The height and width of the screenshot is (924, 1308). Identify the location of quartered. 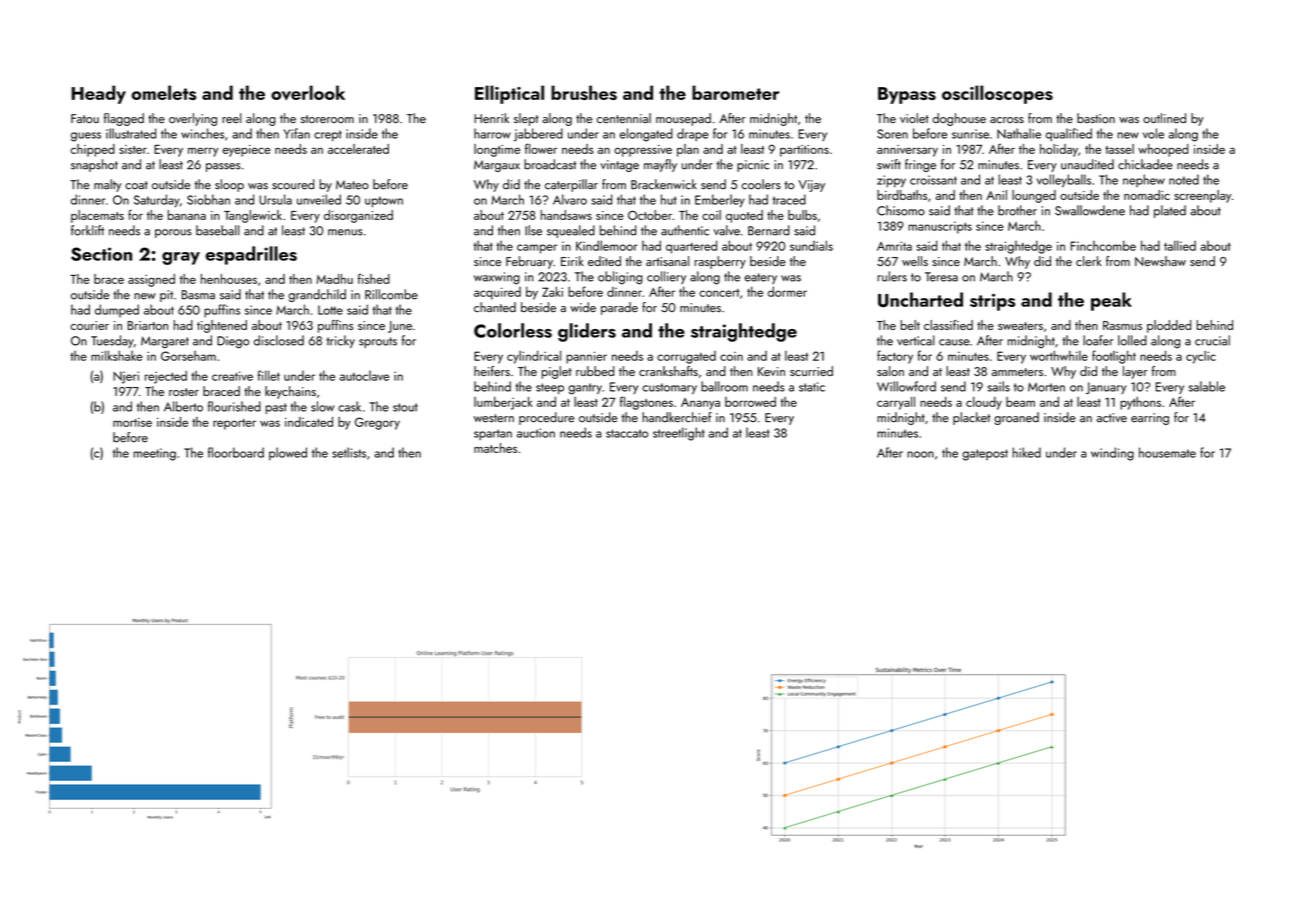
(691, 247).
